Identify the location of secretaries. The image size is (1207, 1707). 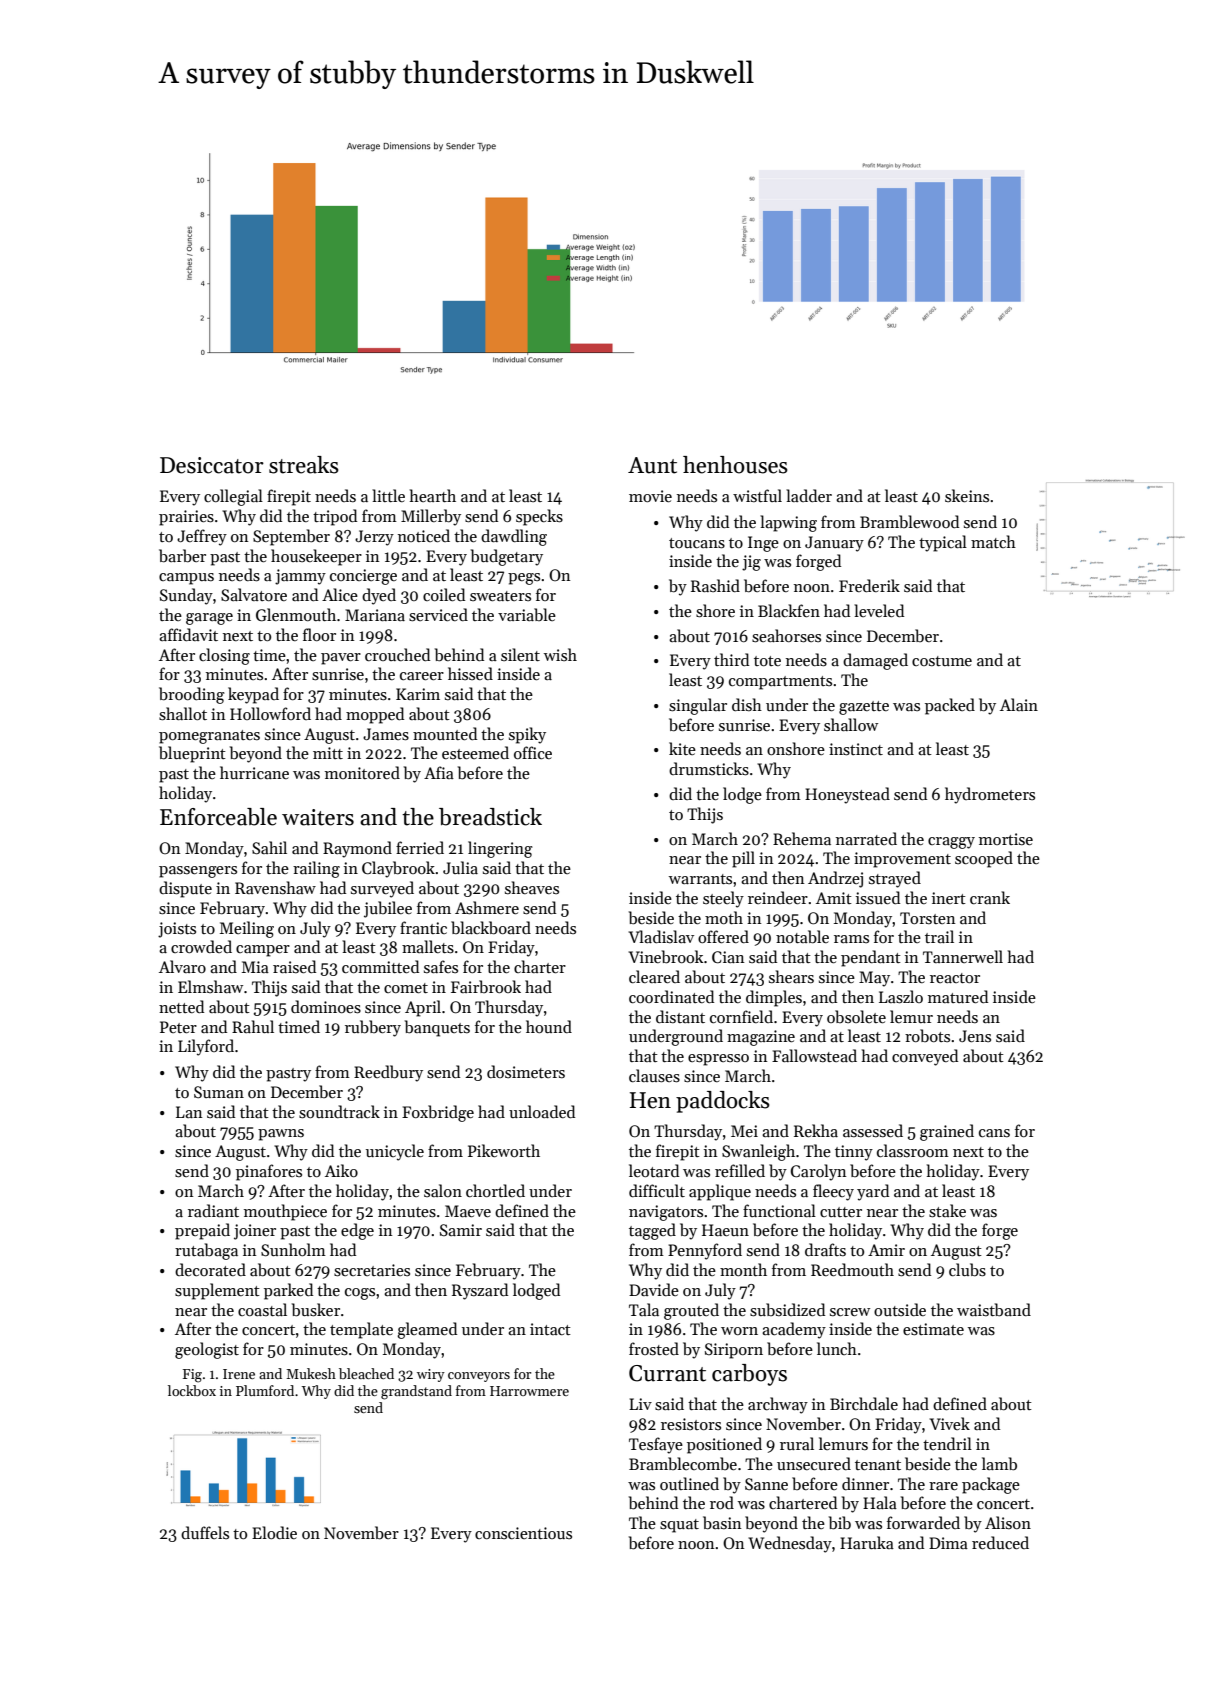
(372, 1270).
